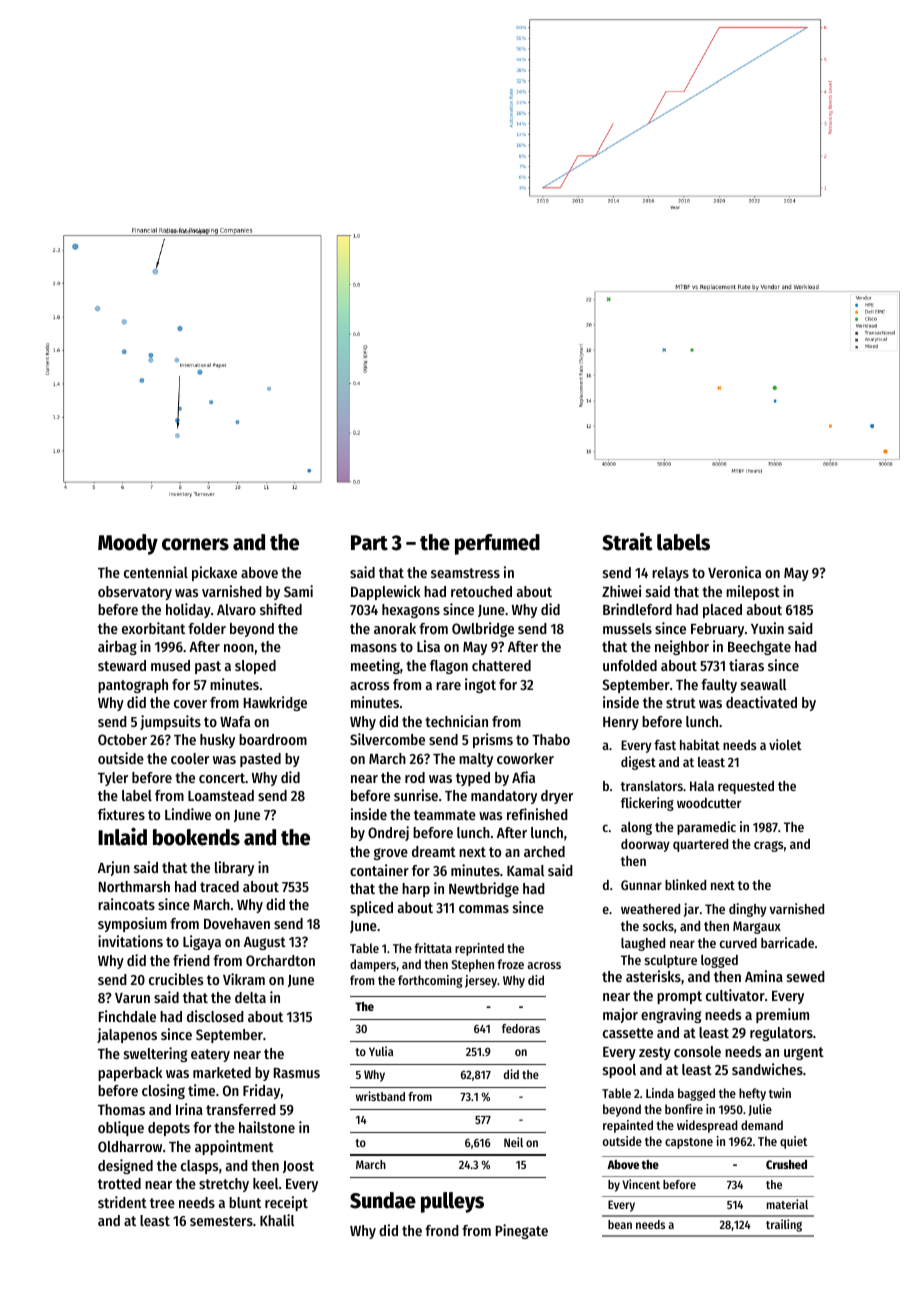 This screenshot has height=1308, width=924. I want to click on frond, so click(442, 1230).
